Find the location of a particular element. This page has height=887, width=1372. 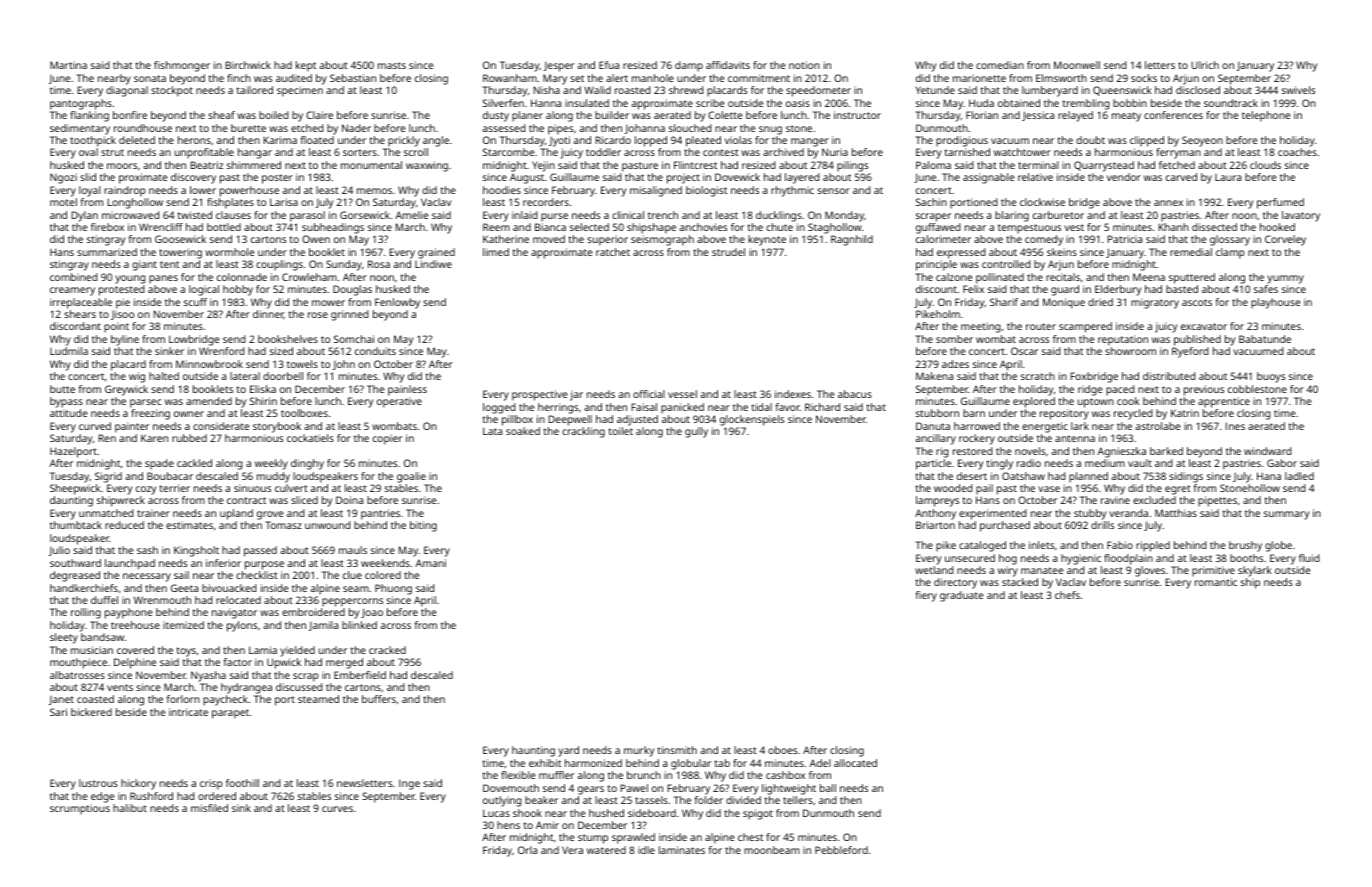

Walid is located at coordinates (597, 90).
